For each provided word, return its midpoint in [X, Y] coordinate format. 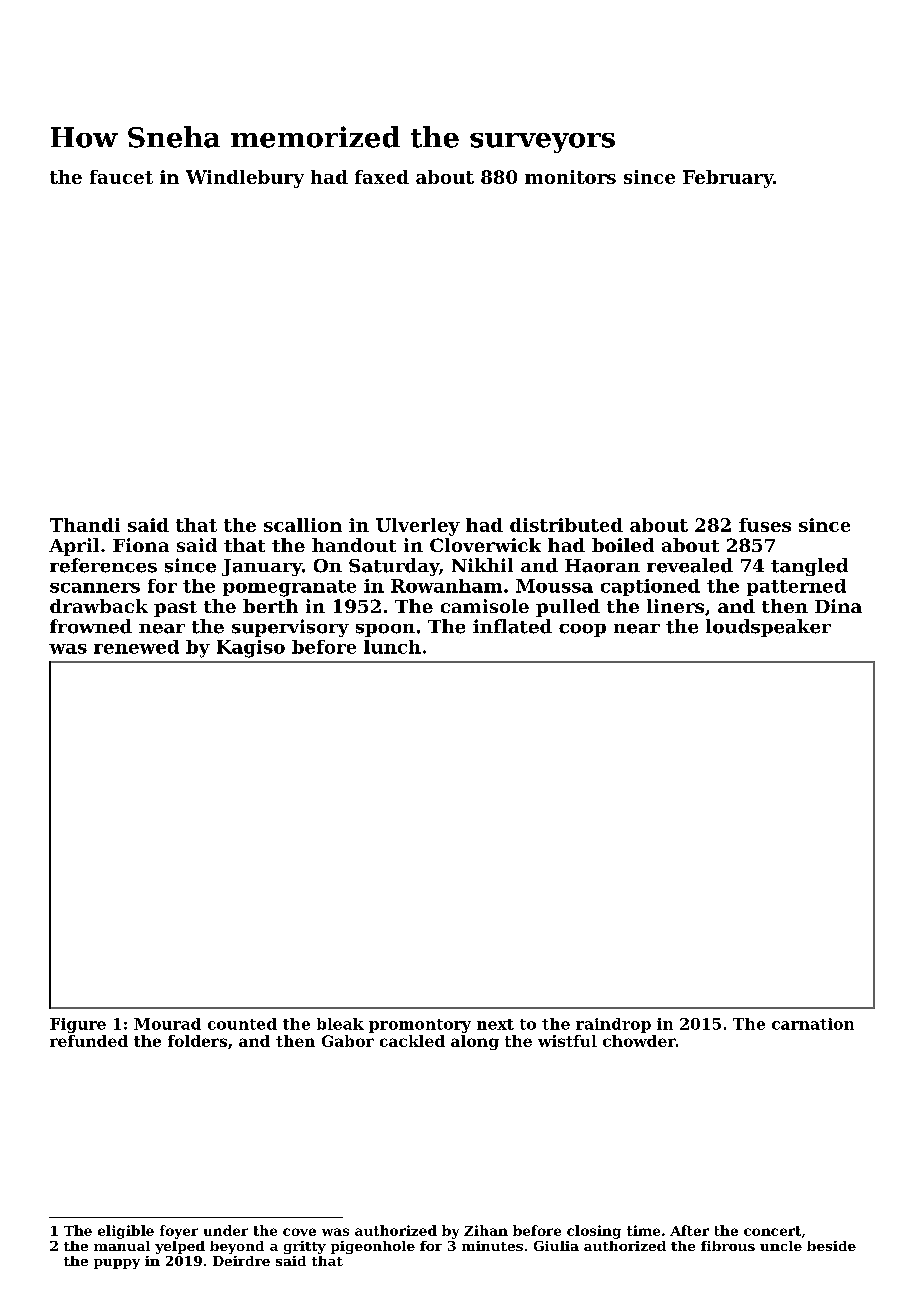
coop [582, 630]
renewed [136, 647]
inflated [512, 626]
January [262, 567]
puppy [117, 1264]
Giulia [556, 1246]
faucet [121, 177]
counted [242, 1024]
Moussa [554, 586]
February [728, 179]
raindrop [613, 1025]
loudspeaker [768, 628]
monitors [570, 177]
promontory [420, 1026]
